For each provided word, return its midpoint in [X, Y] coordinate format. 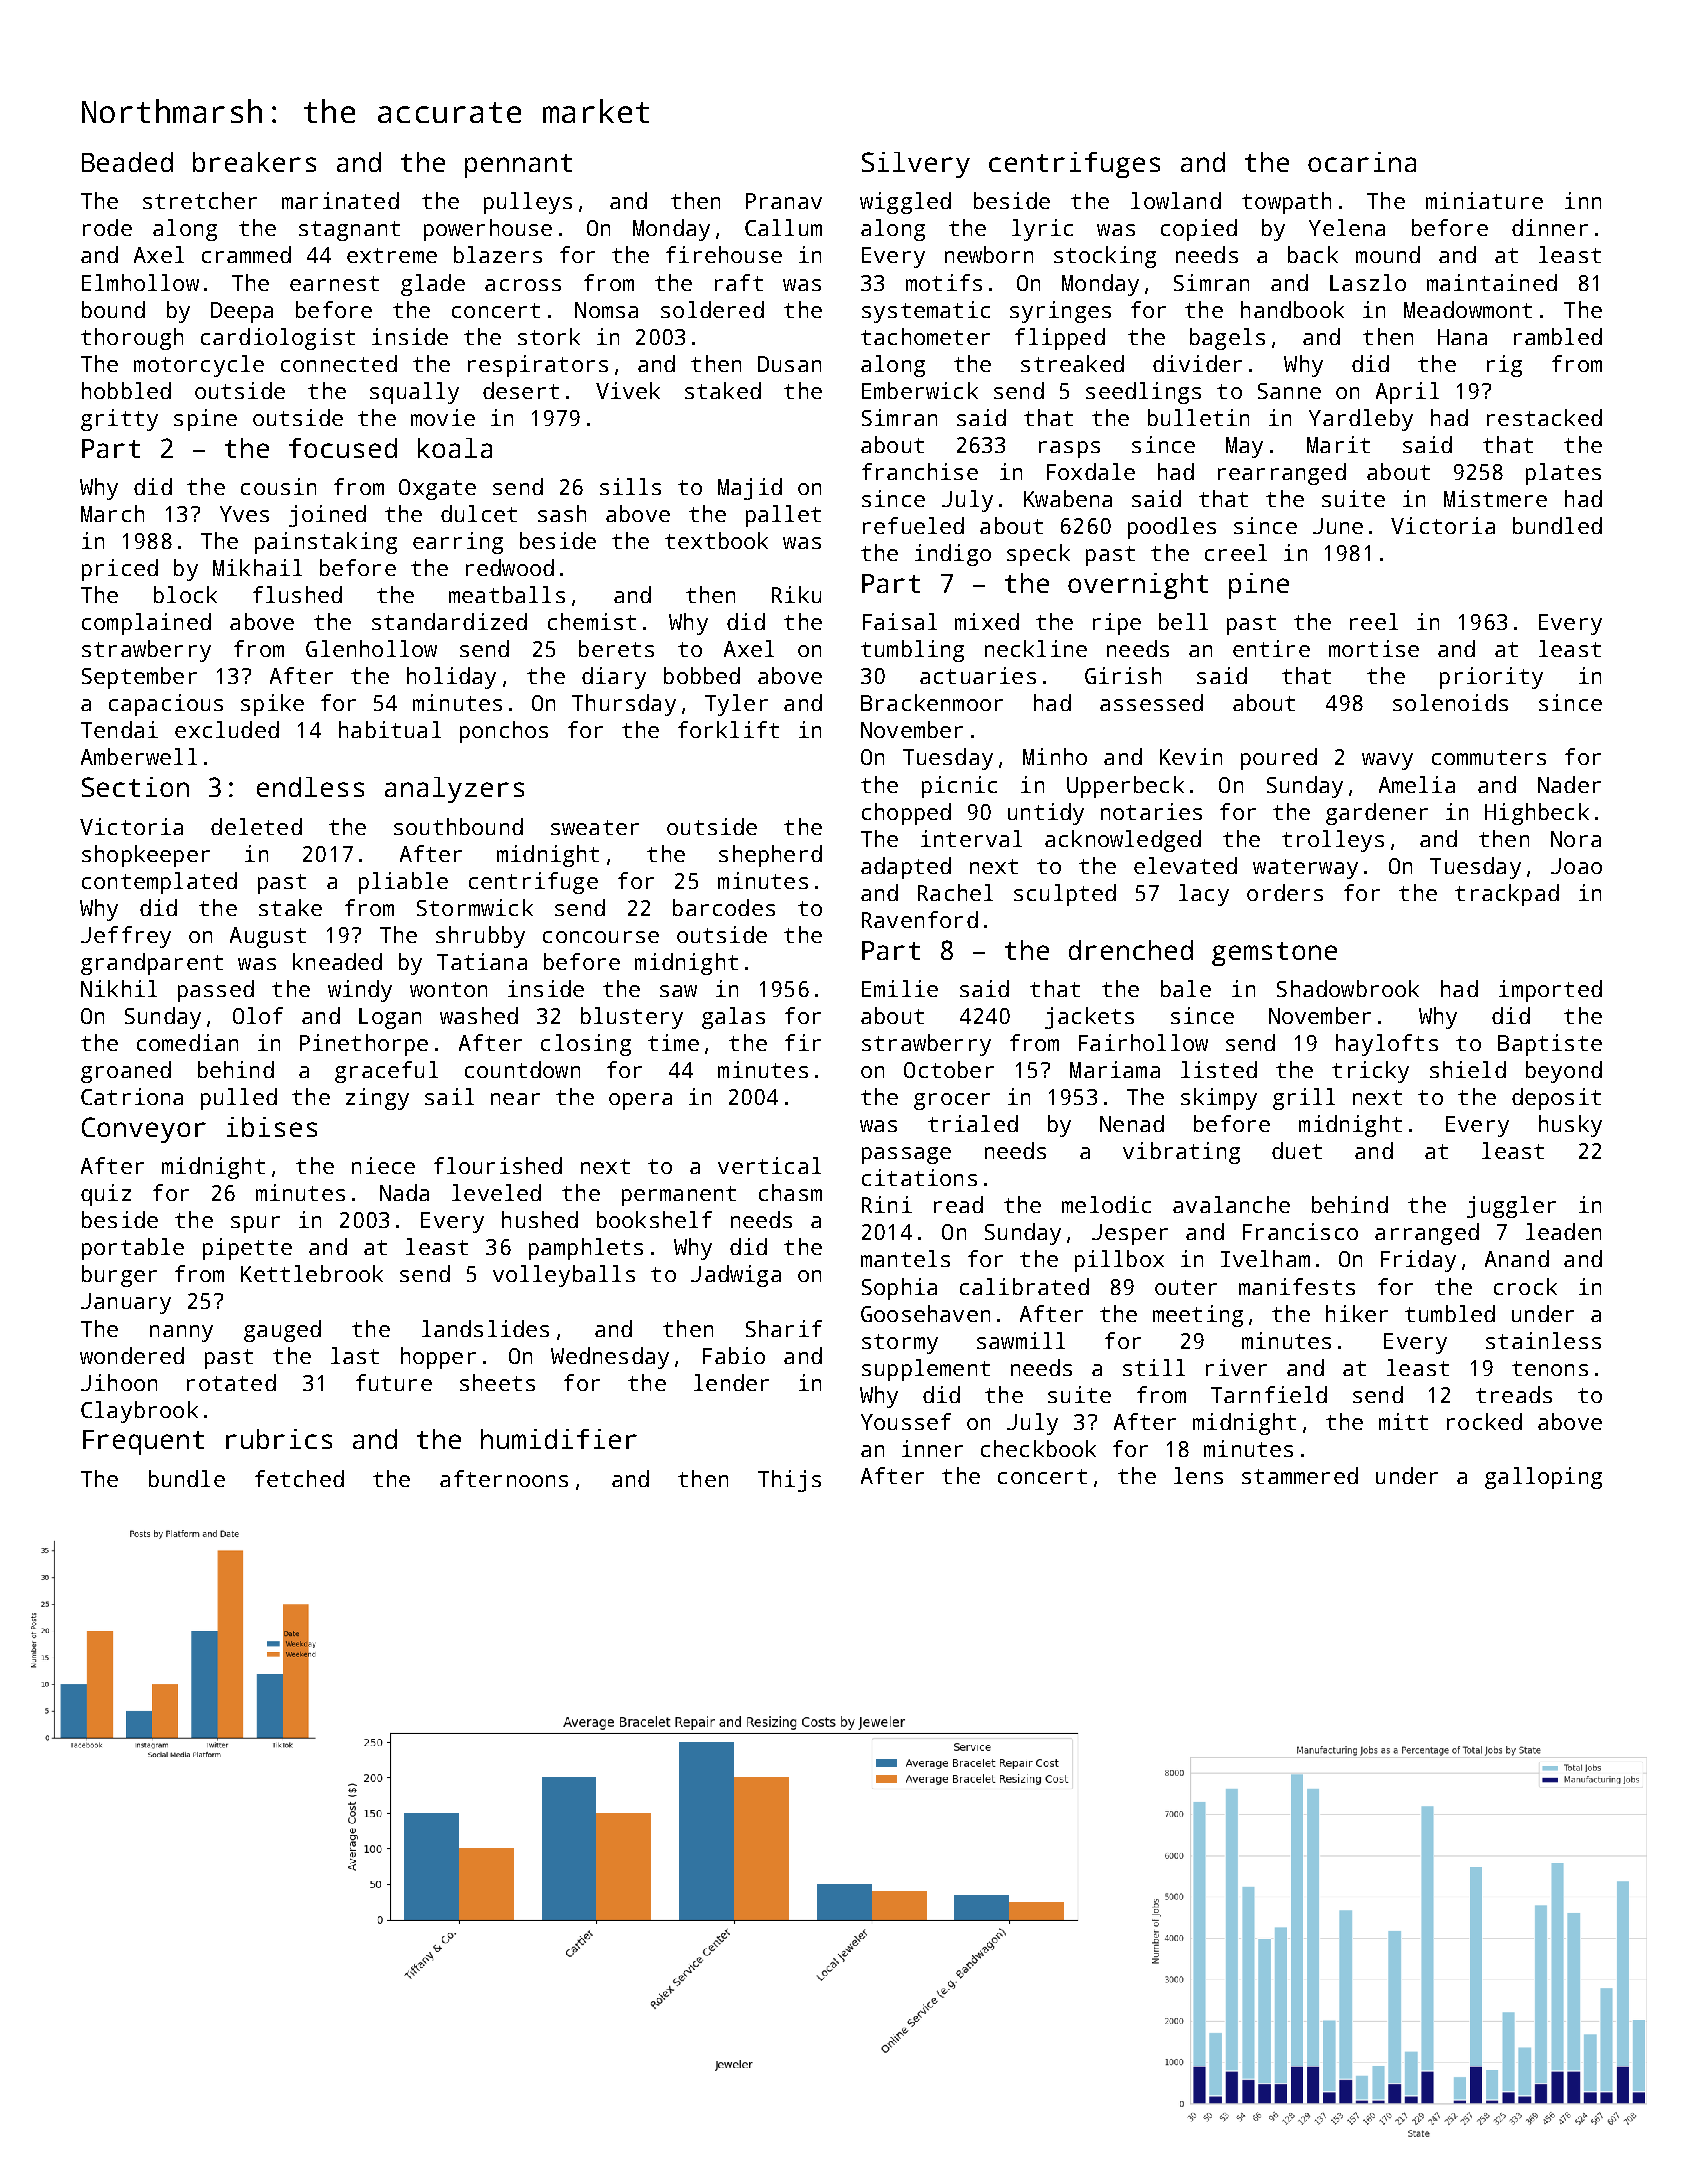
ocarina [1362, 162]
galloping [1543, 1478]
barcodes [724, 907]
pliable [403, 883]
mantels [905, 1258]
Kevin [1191, 756]
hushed [540, 1219]
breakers [254, 162]
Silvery [916, 165]
